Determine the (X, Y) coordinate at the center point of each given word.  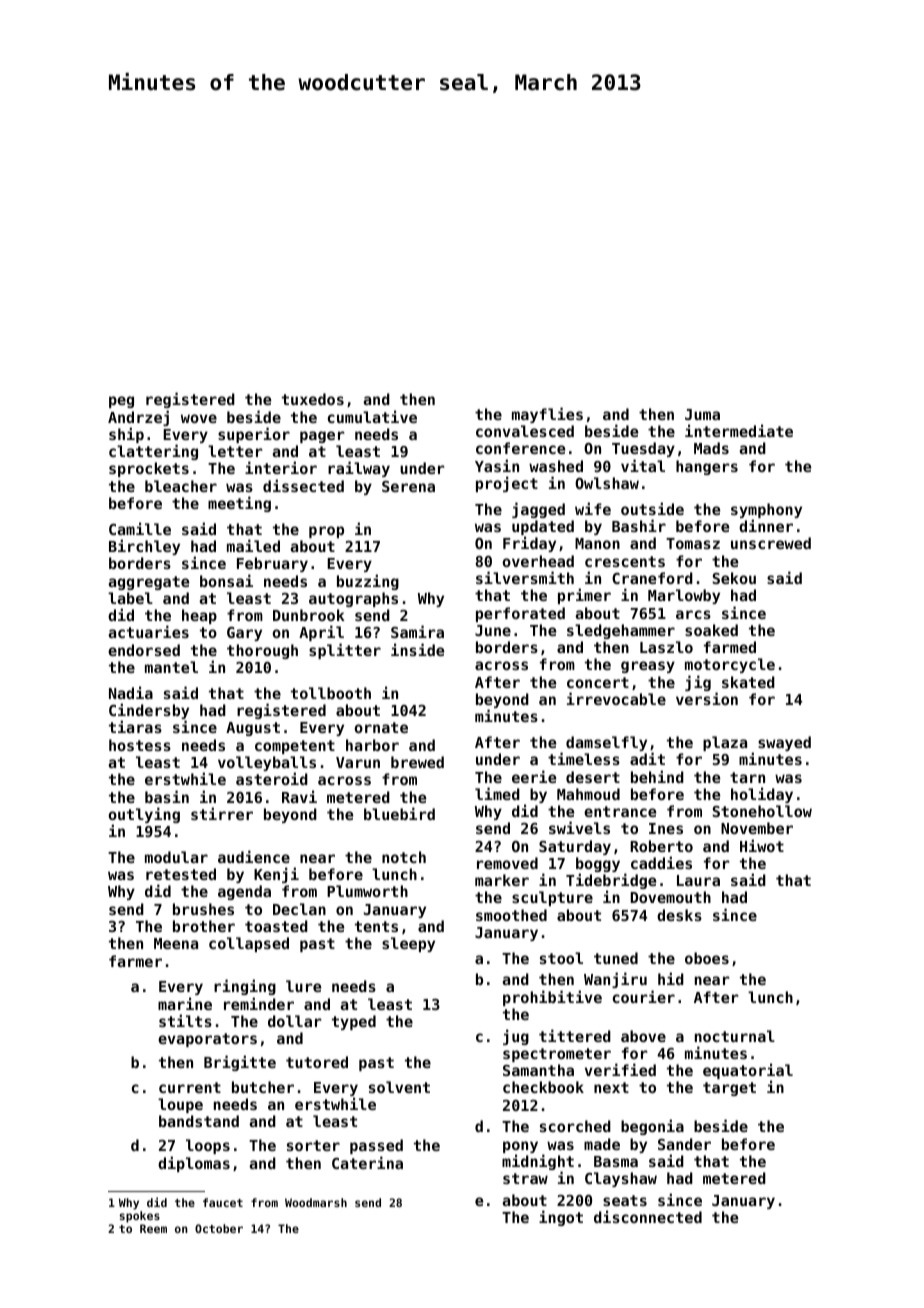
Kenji (276, 875)
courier (644, 996)
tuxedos (313, 399)
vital (643, 465)
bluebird (399, 813)
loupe (180, 1105)
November (757, 828)
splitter (345, 651)
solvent (399, 1087)
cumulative (372, 416)
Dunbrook (309, 615)
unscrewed (771, 543)
